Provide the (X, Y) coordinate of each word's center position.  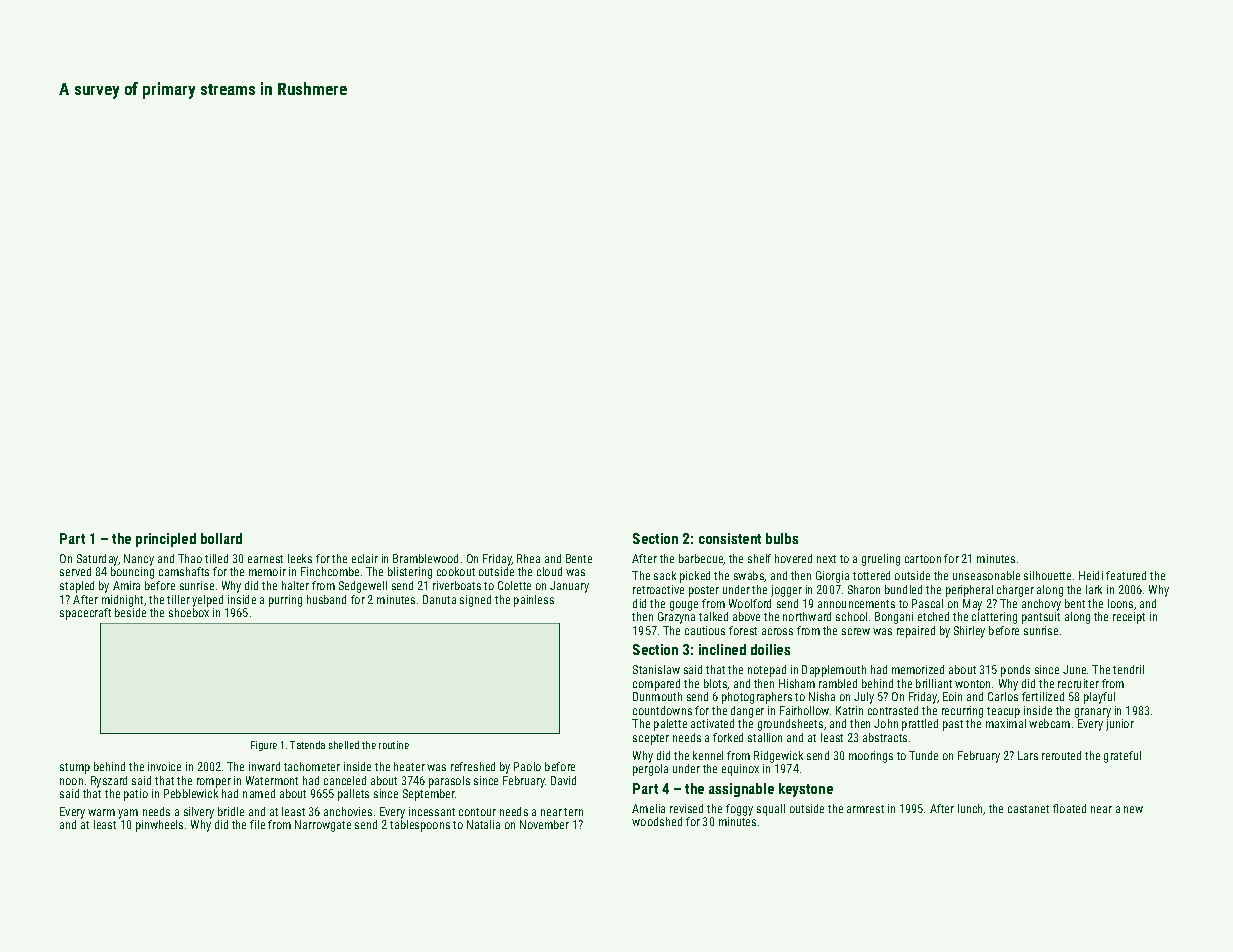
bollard (221, 538)
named (259, 793)
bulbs (782, 538)
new (1133, 809)
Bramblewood (425, 558)
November (544, 824)
